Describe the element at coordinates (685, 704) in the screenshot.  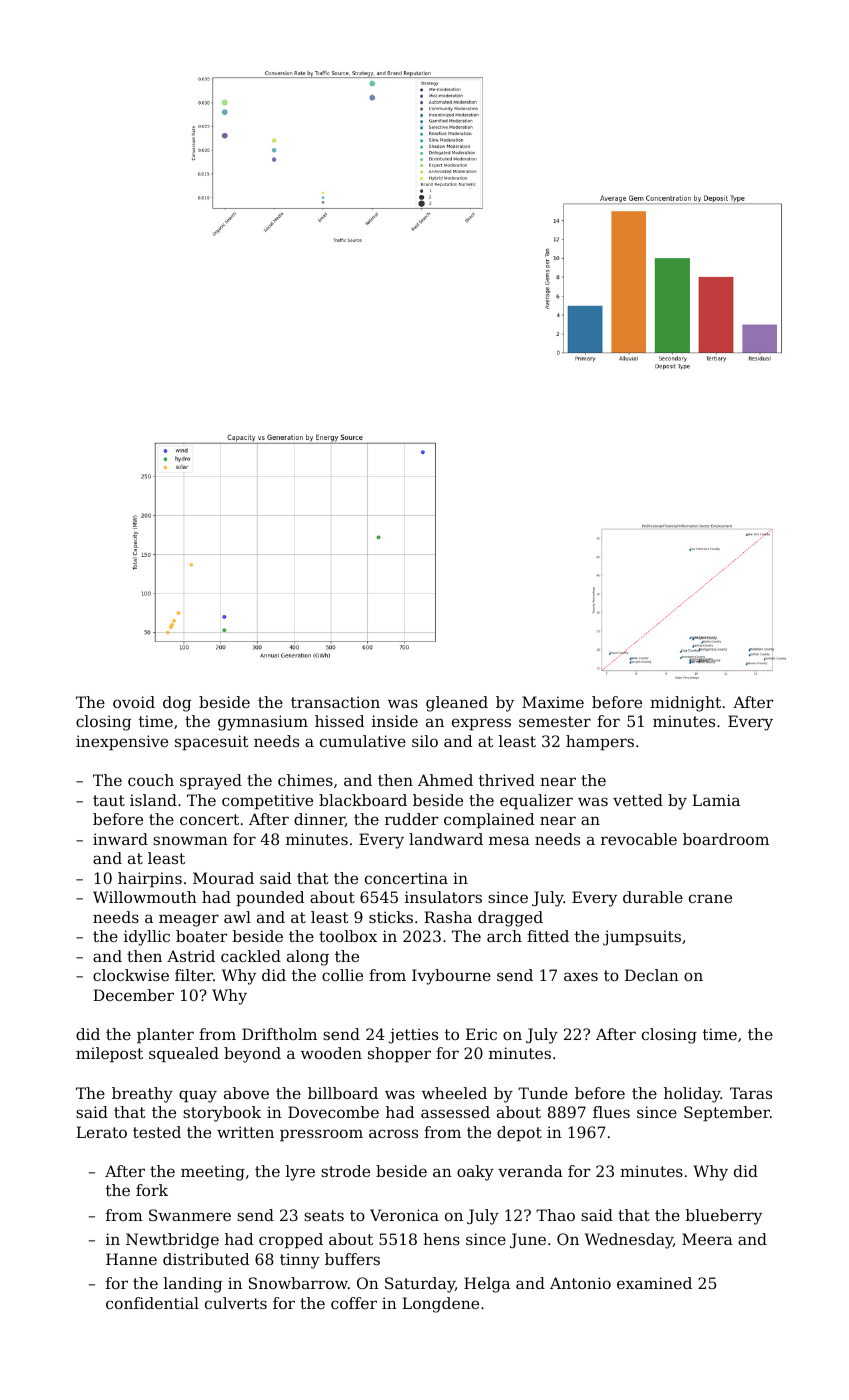
I see `midnight` at that location.
